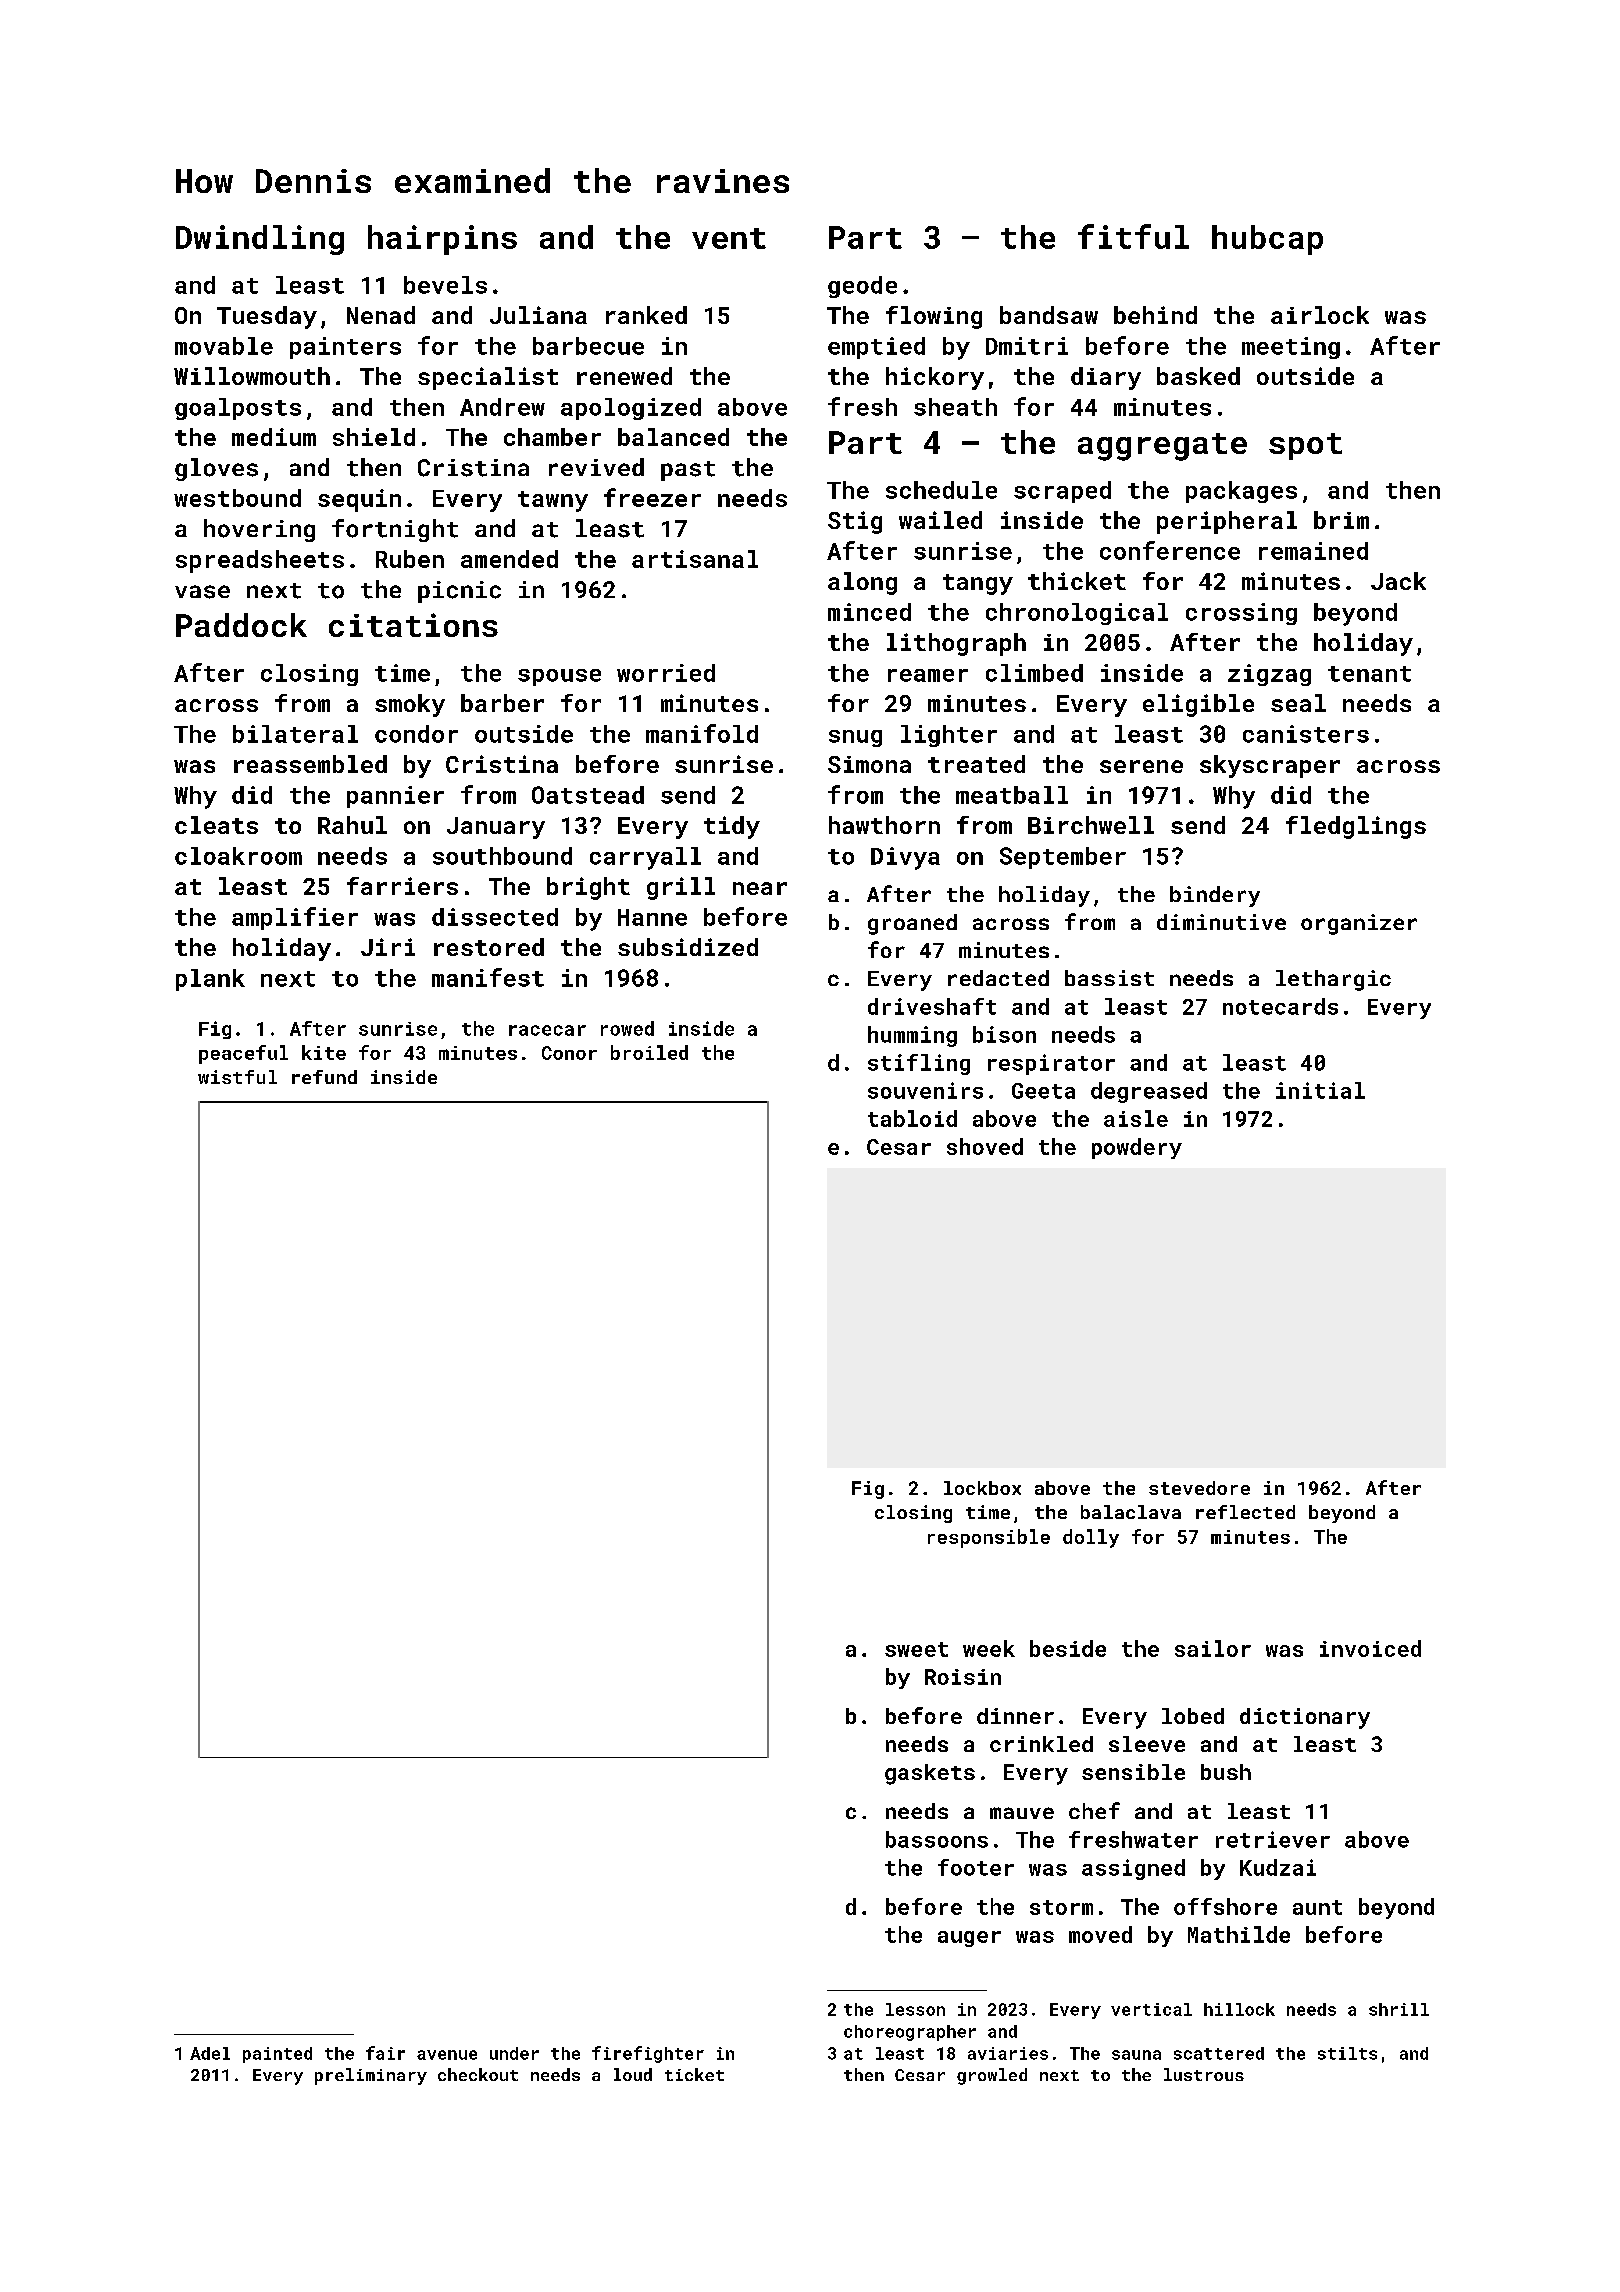  I want to click on sweet, so click(916, 1649).
